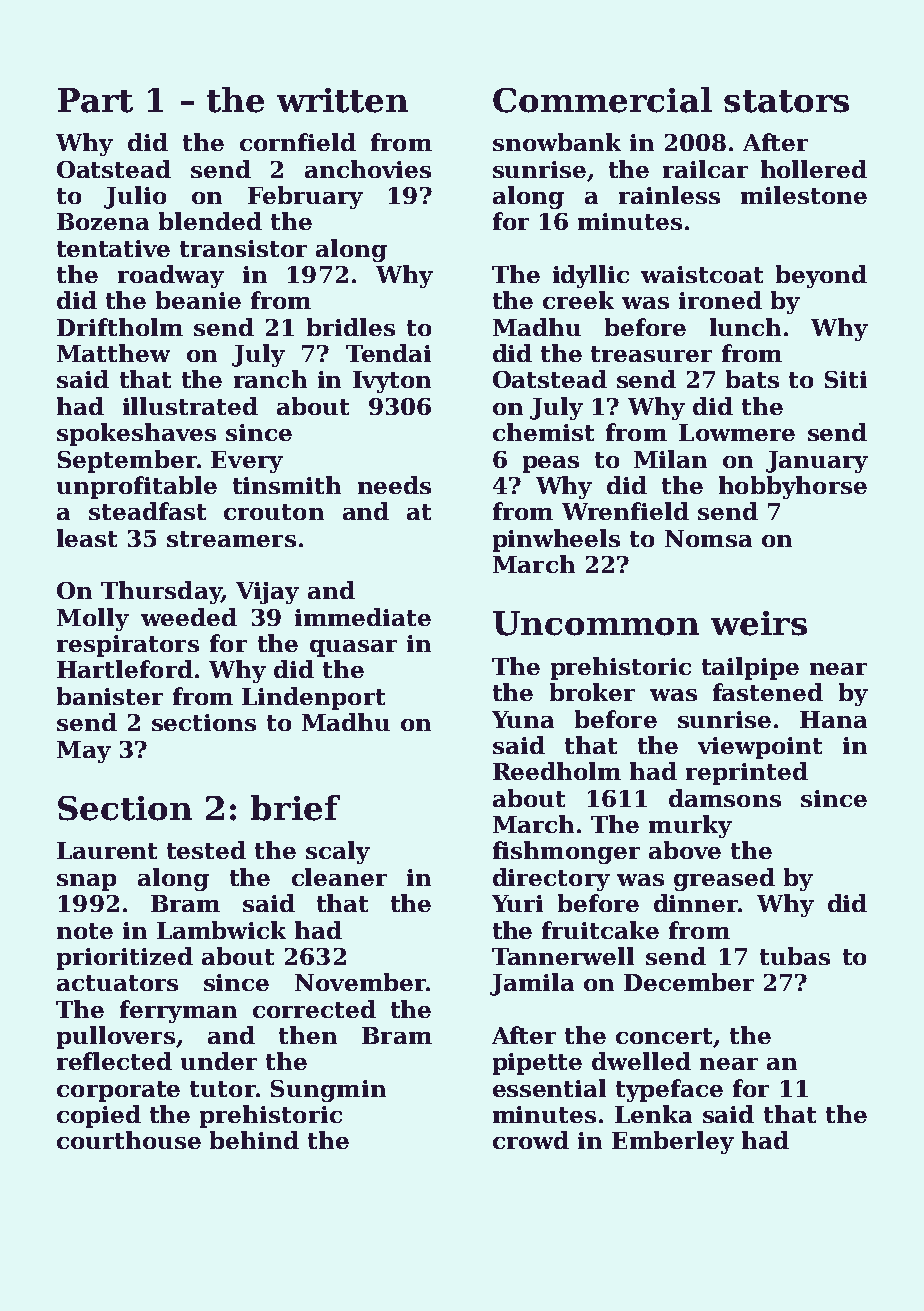 This document has width=924, height=1311. What do you see at coordinates (592, 692) in the document?
I see `broker` at bounding box center [592, 692].
